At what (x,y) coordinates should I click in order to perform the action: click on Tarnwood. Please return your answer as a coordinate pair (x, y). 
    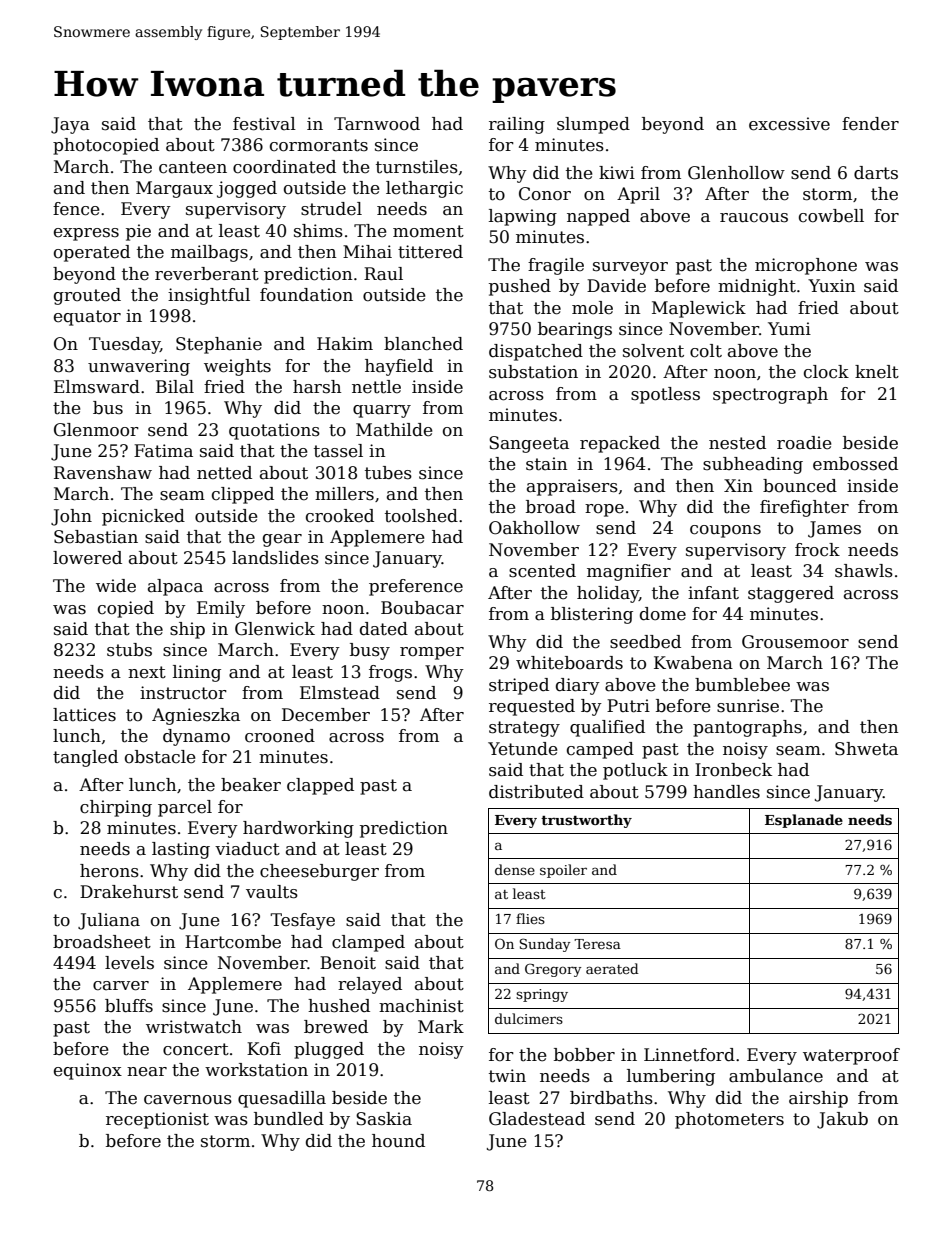
    Looking at the image, I should click on (377, 124).
